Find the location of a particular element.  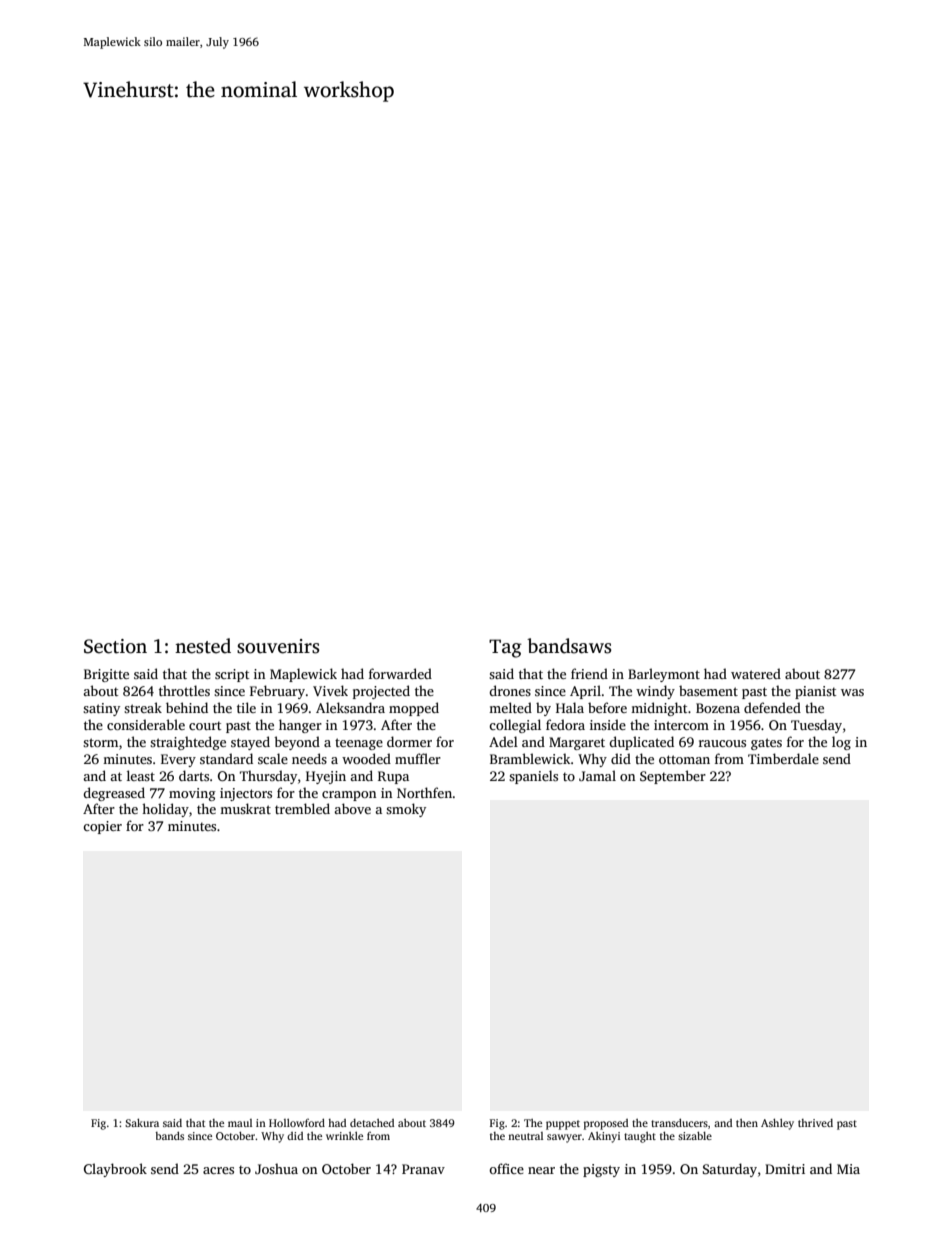

puppet is located at coordinates (563, 1125).
